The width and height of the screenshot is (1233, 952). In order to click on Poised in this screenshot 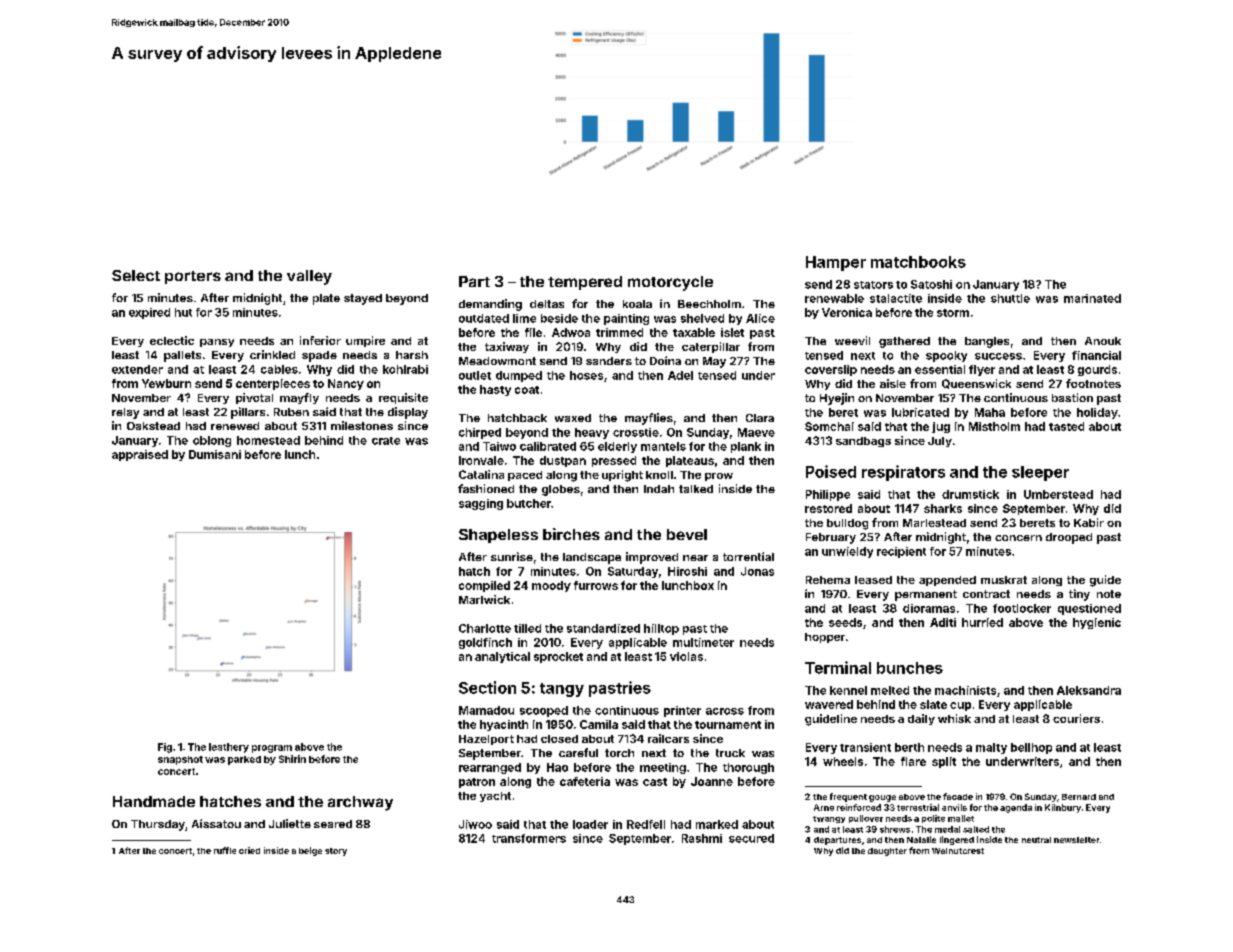, I will do `click(831, 471)`.
